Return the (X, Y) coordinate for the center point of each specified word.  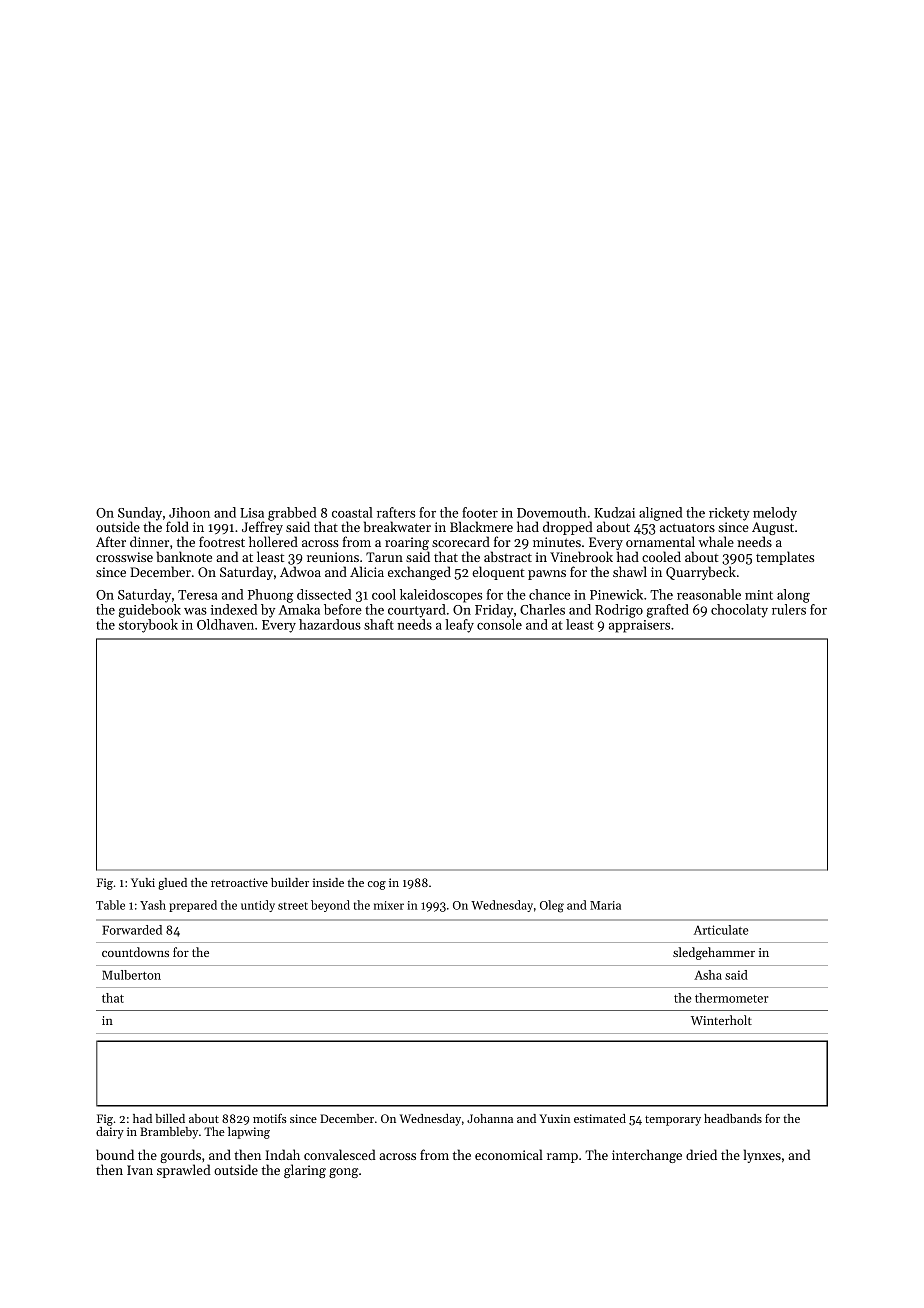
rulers (789, 609)
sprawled (184, 1171)
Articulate (721, 930)
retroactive (239, 882)
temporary (673, 1121)
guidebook (150, 611)
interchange (647, 1156)
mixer (389, 905)
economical (509, 1154)
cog (377, 885)
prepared (193, 906)
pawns (547, 575)
